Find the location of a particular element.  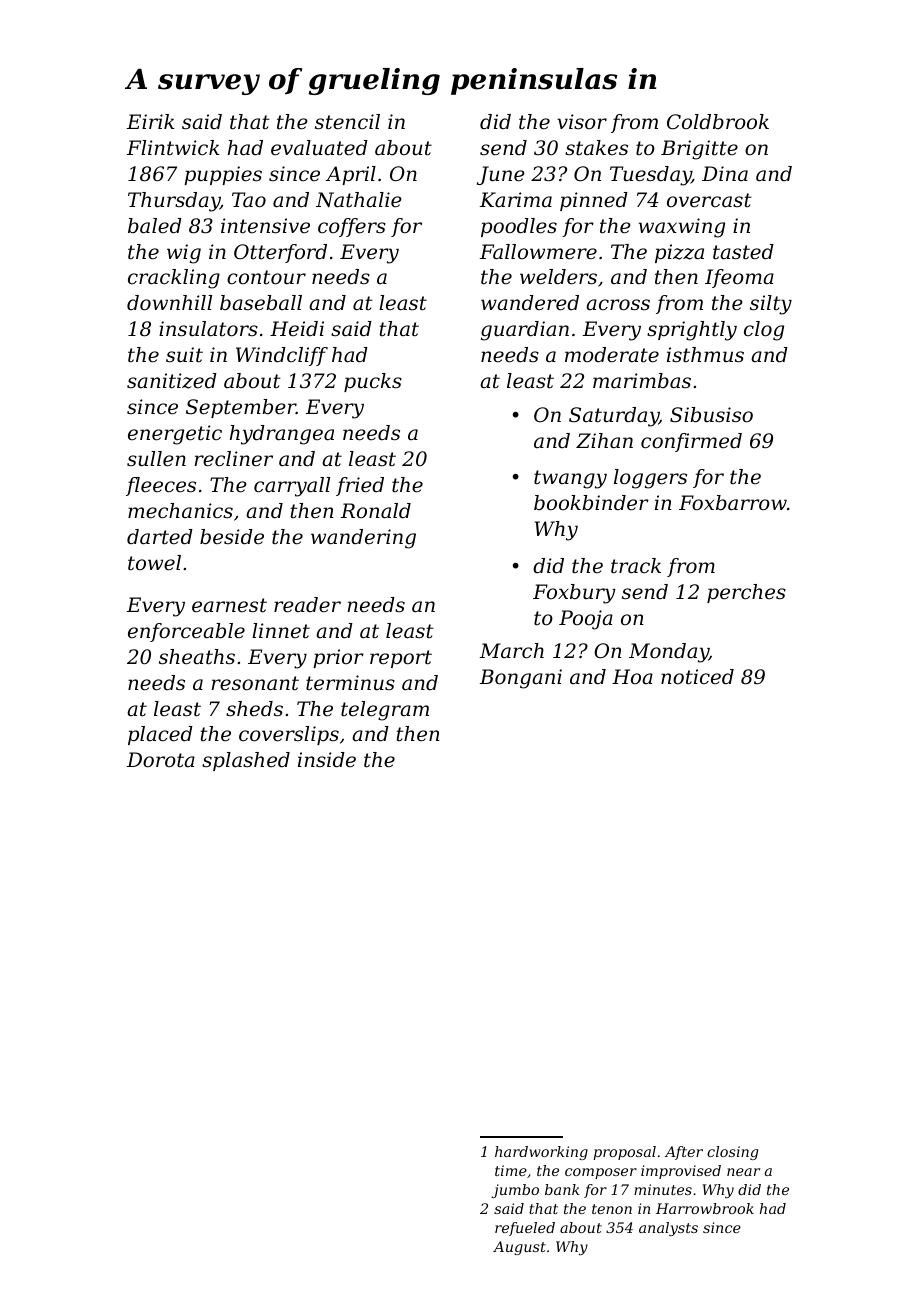

visor is located at coordinates (582, 122).
